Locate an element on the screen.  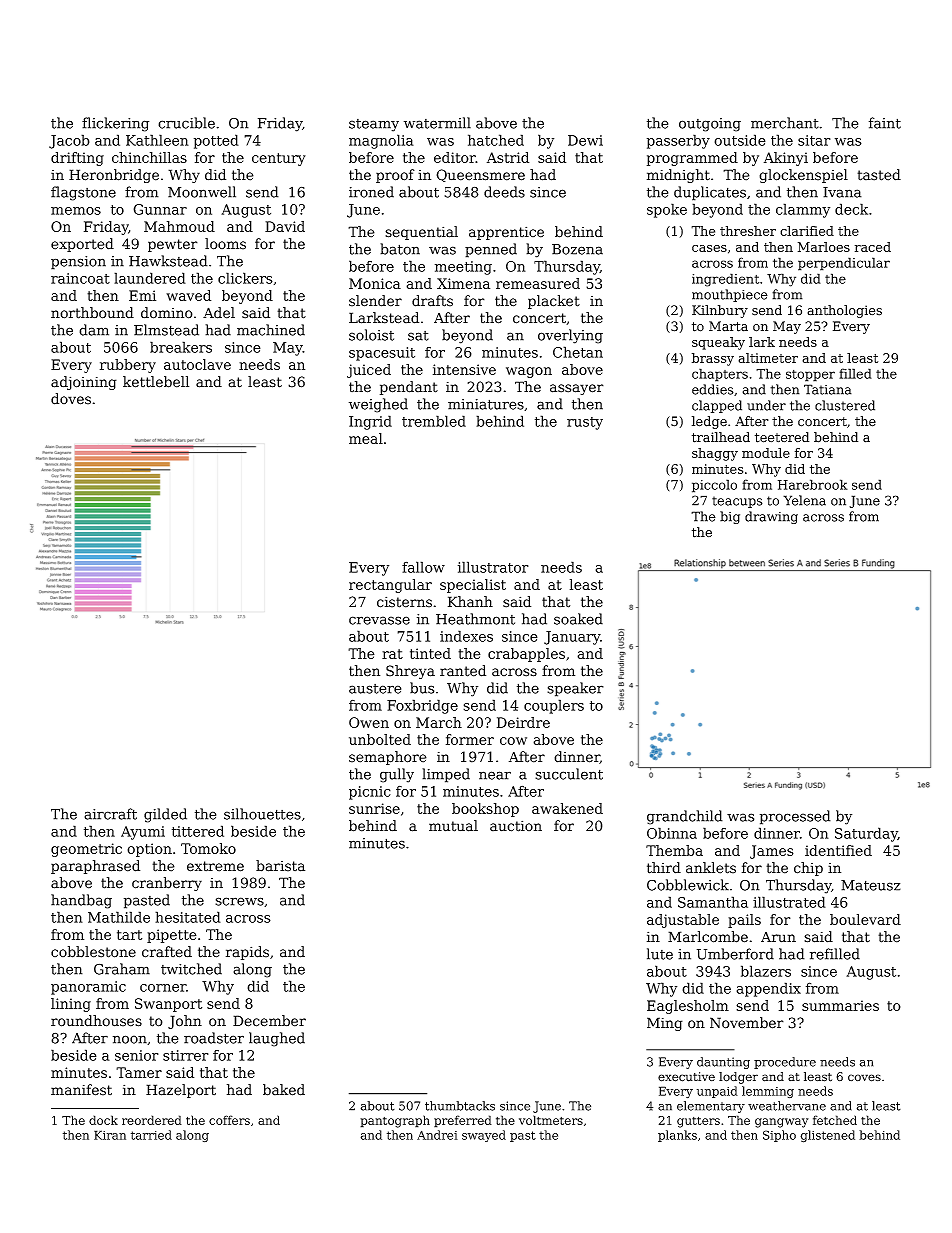
rectangular is located at coordinates (390, 586).
